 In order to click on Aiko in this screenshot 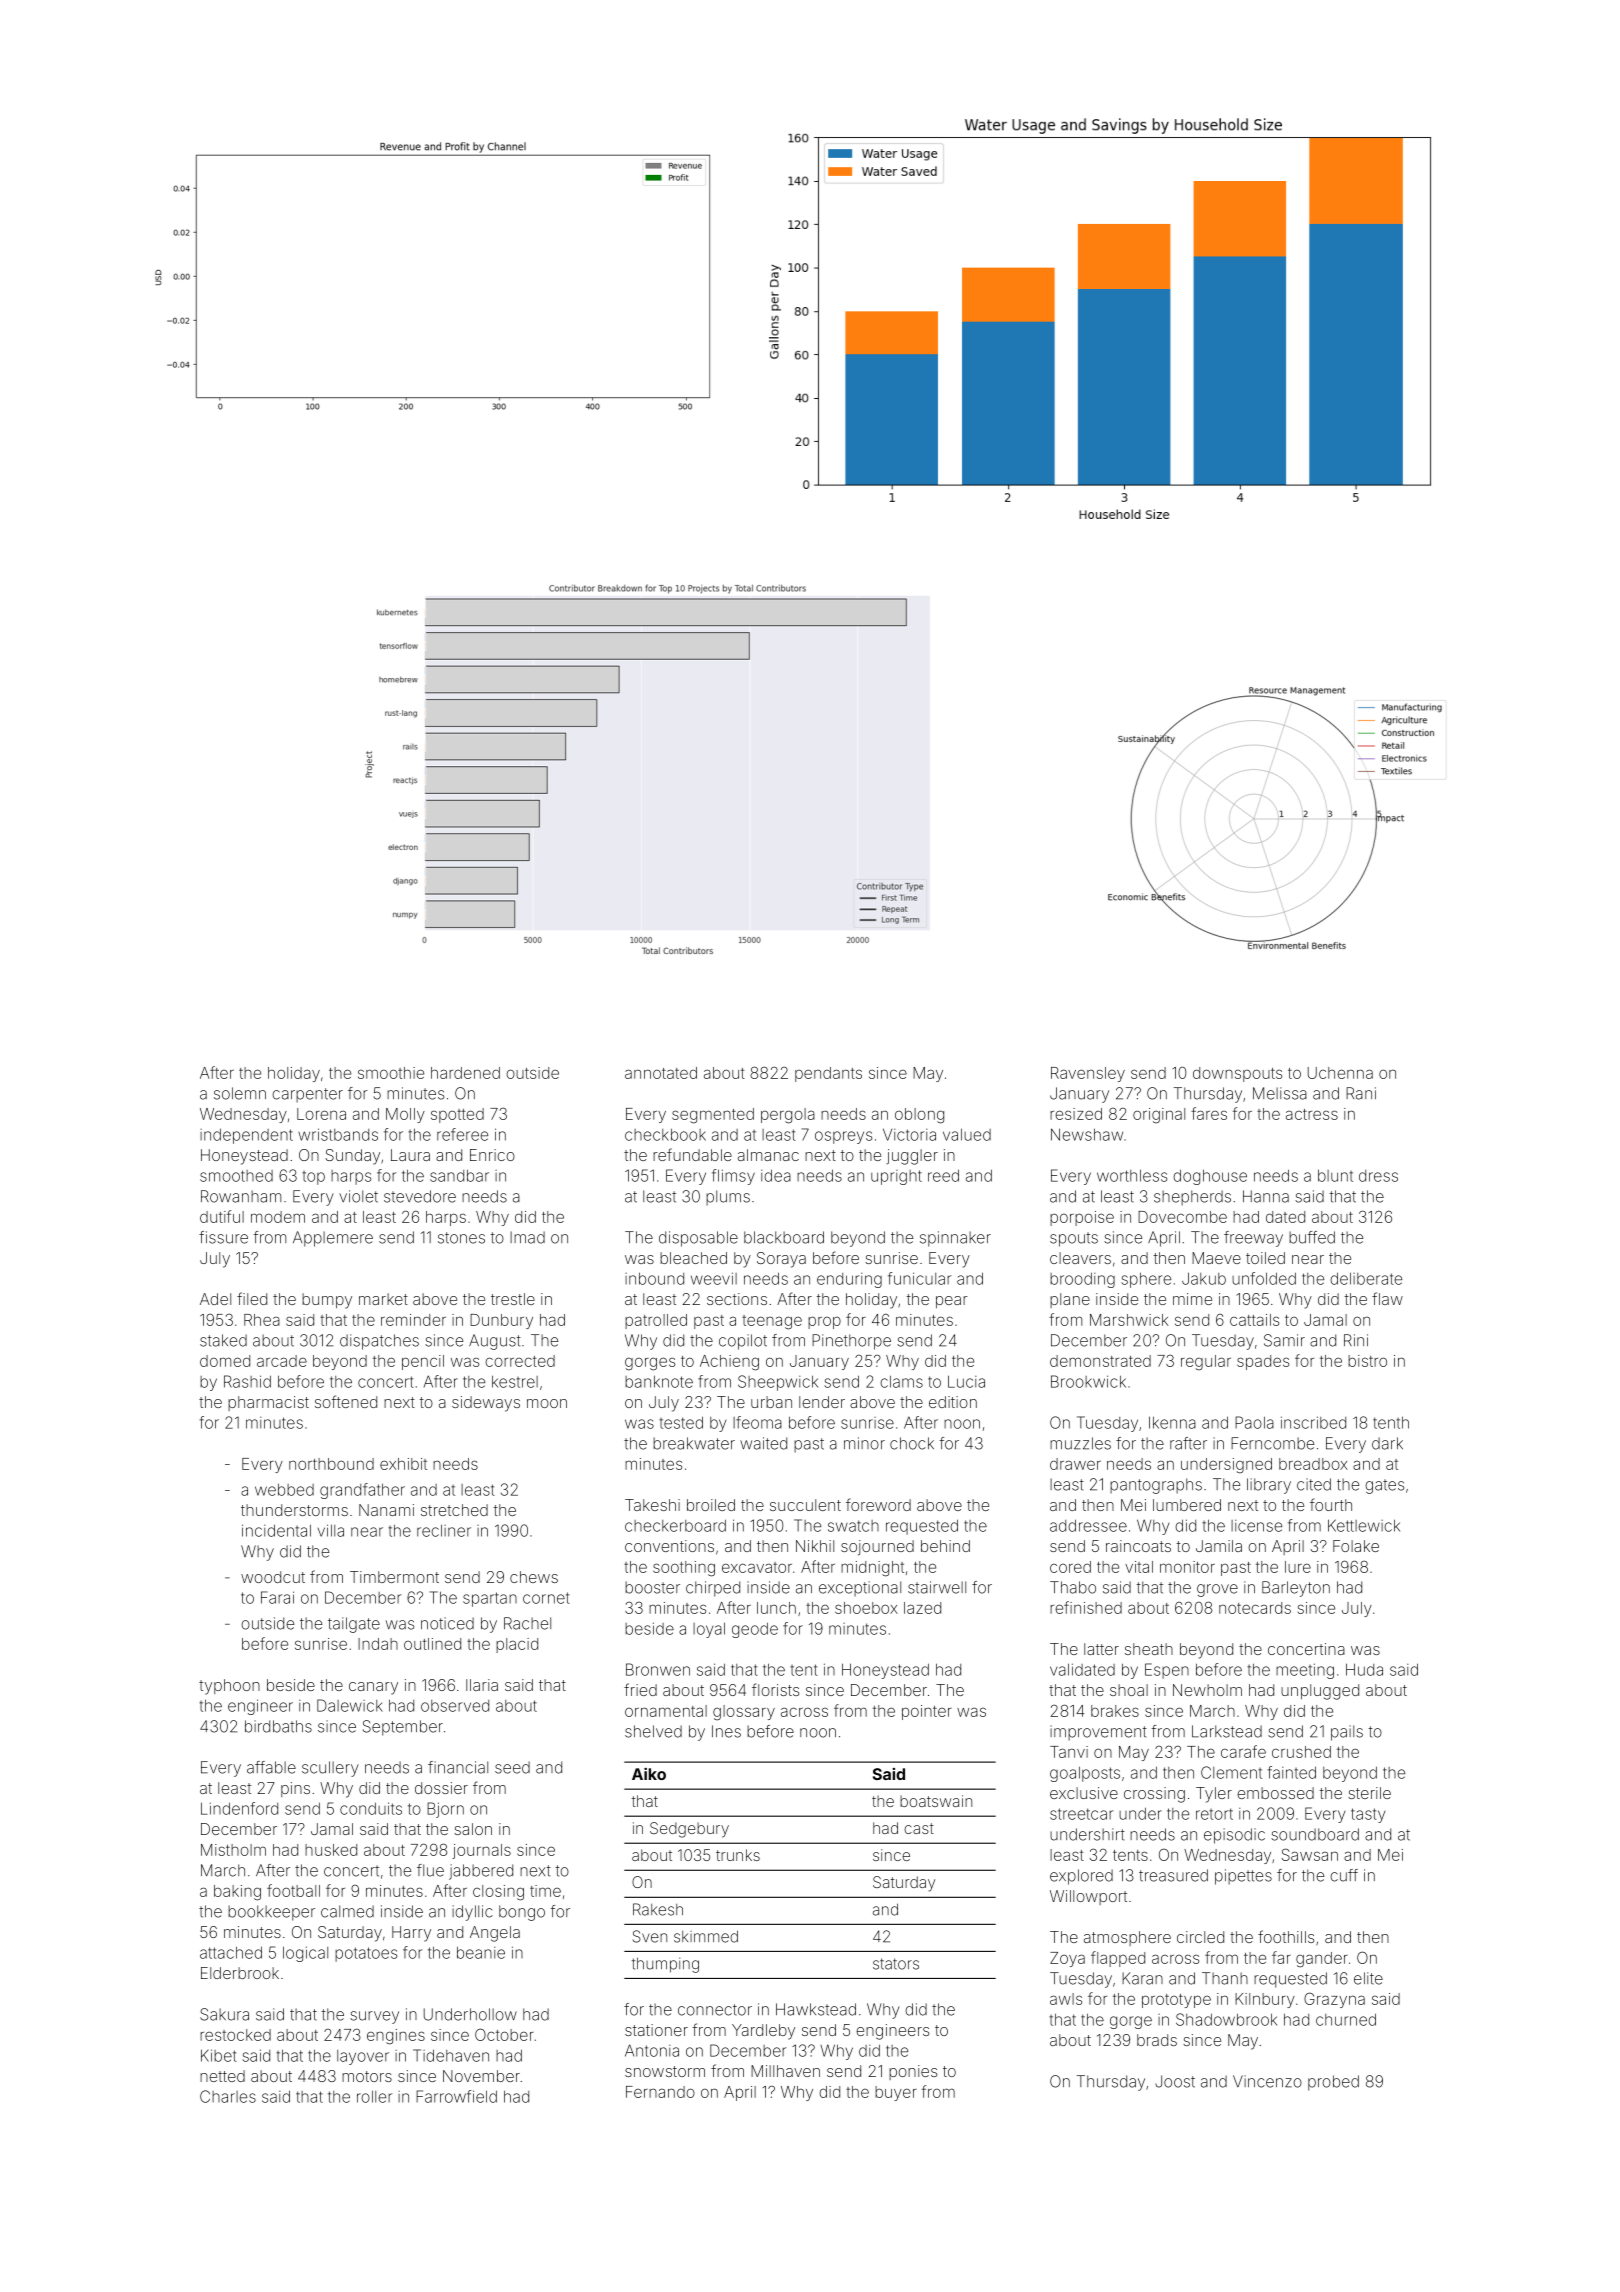, I will do `click(649, 1773)`.
